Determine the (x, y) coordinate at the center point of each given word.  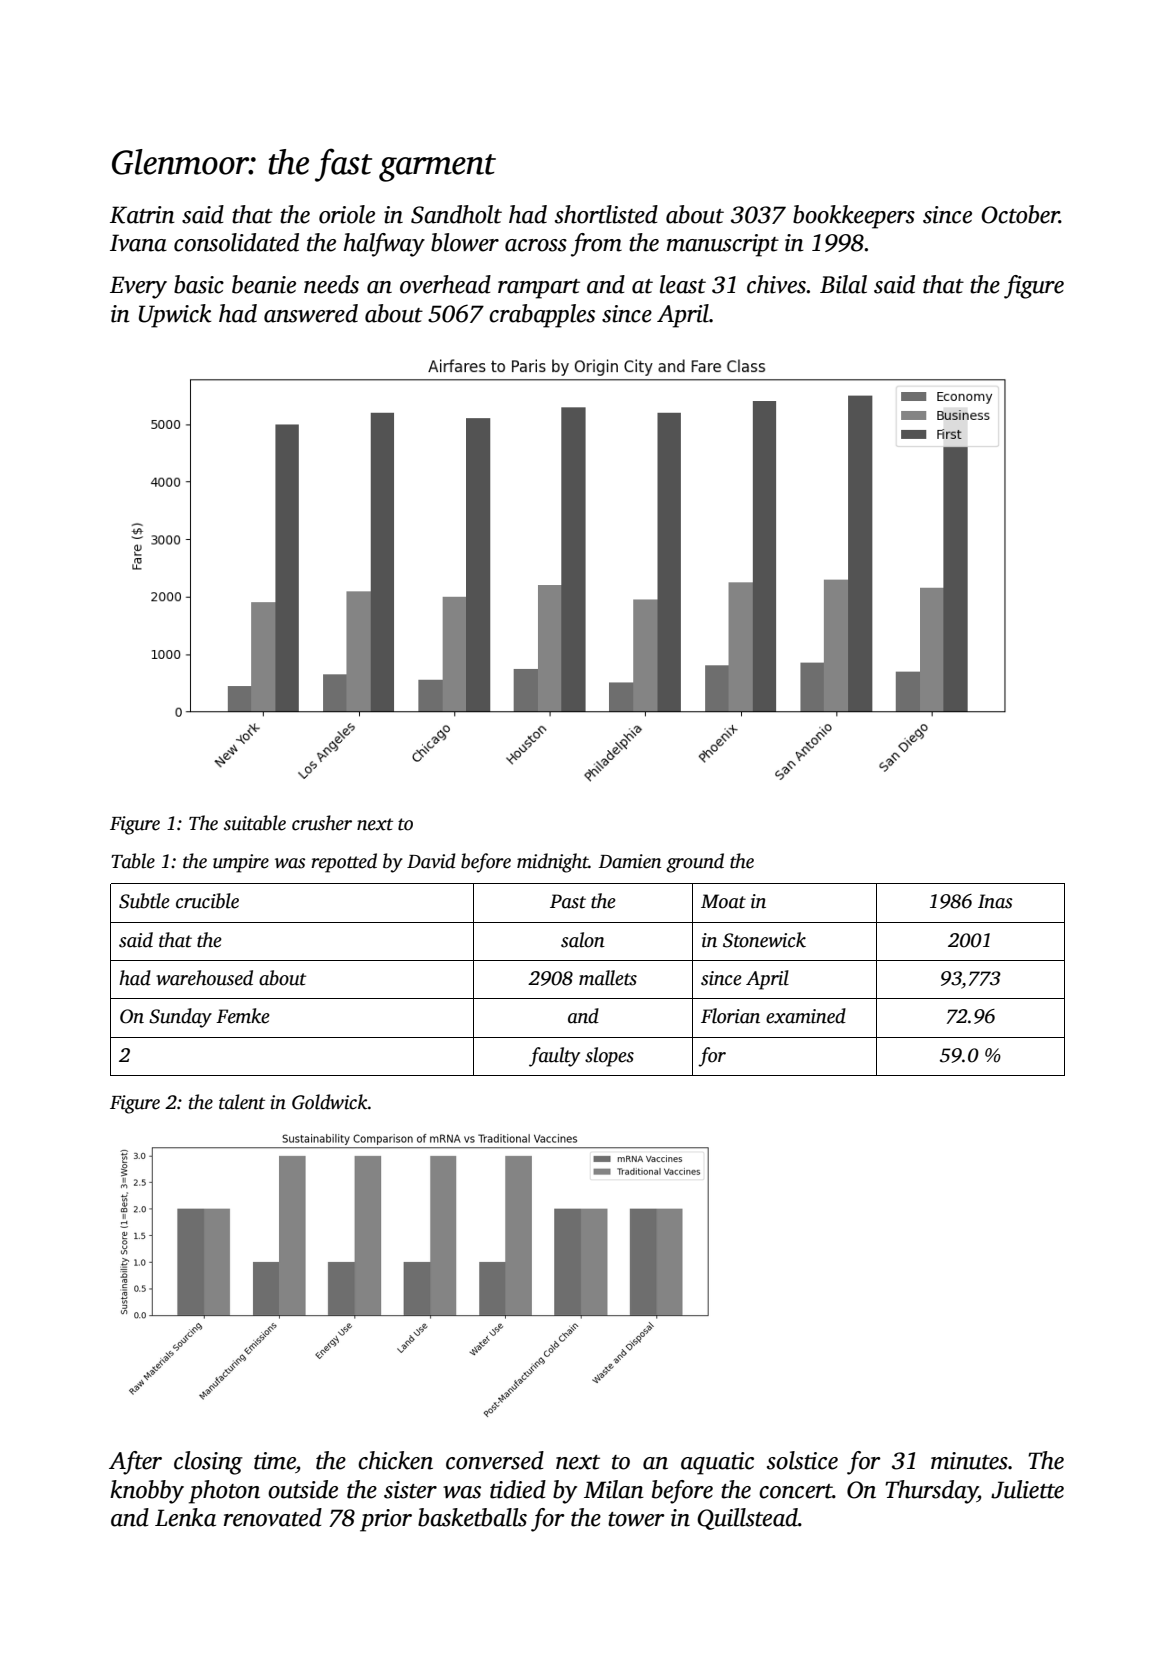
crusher (322, 823)
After (135, 1463)
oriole (347, 214)
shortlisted (606, 214)
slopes (609, 1057)
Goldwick (330, 1102)
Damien (630, 861)
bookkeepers (854, 217)
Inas (995, 901)
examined (806, 1016)
